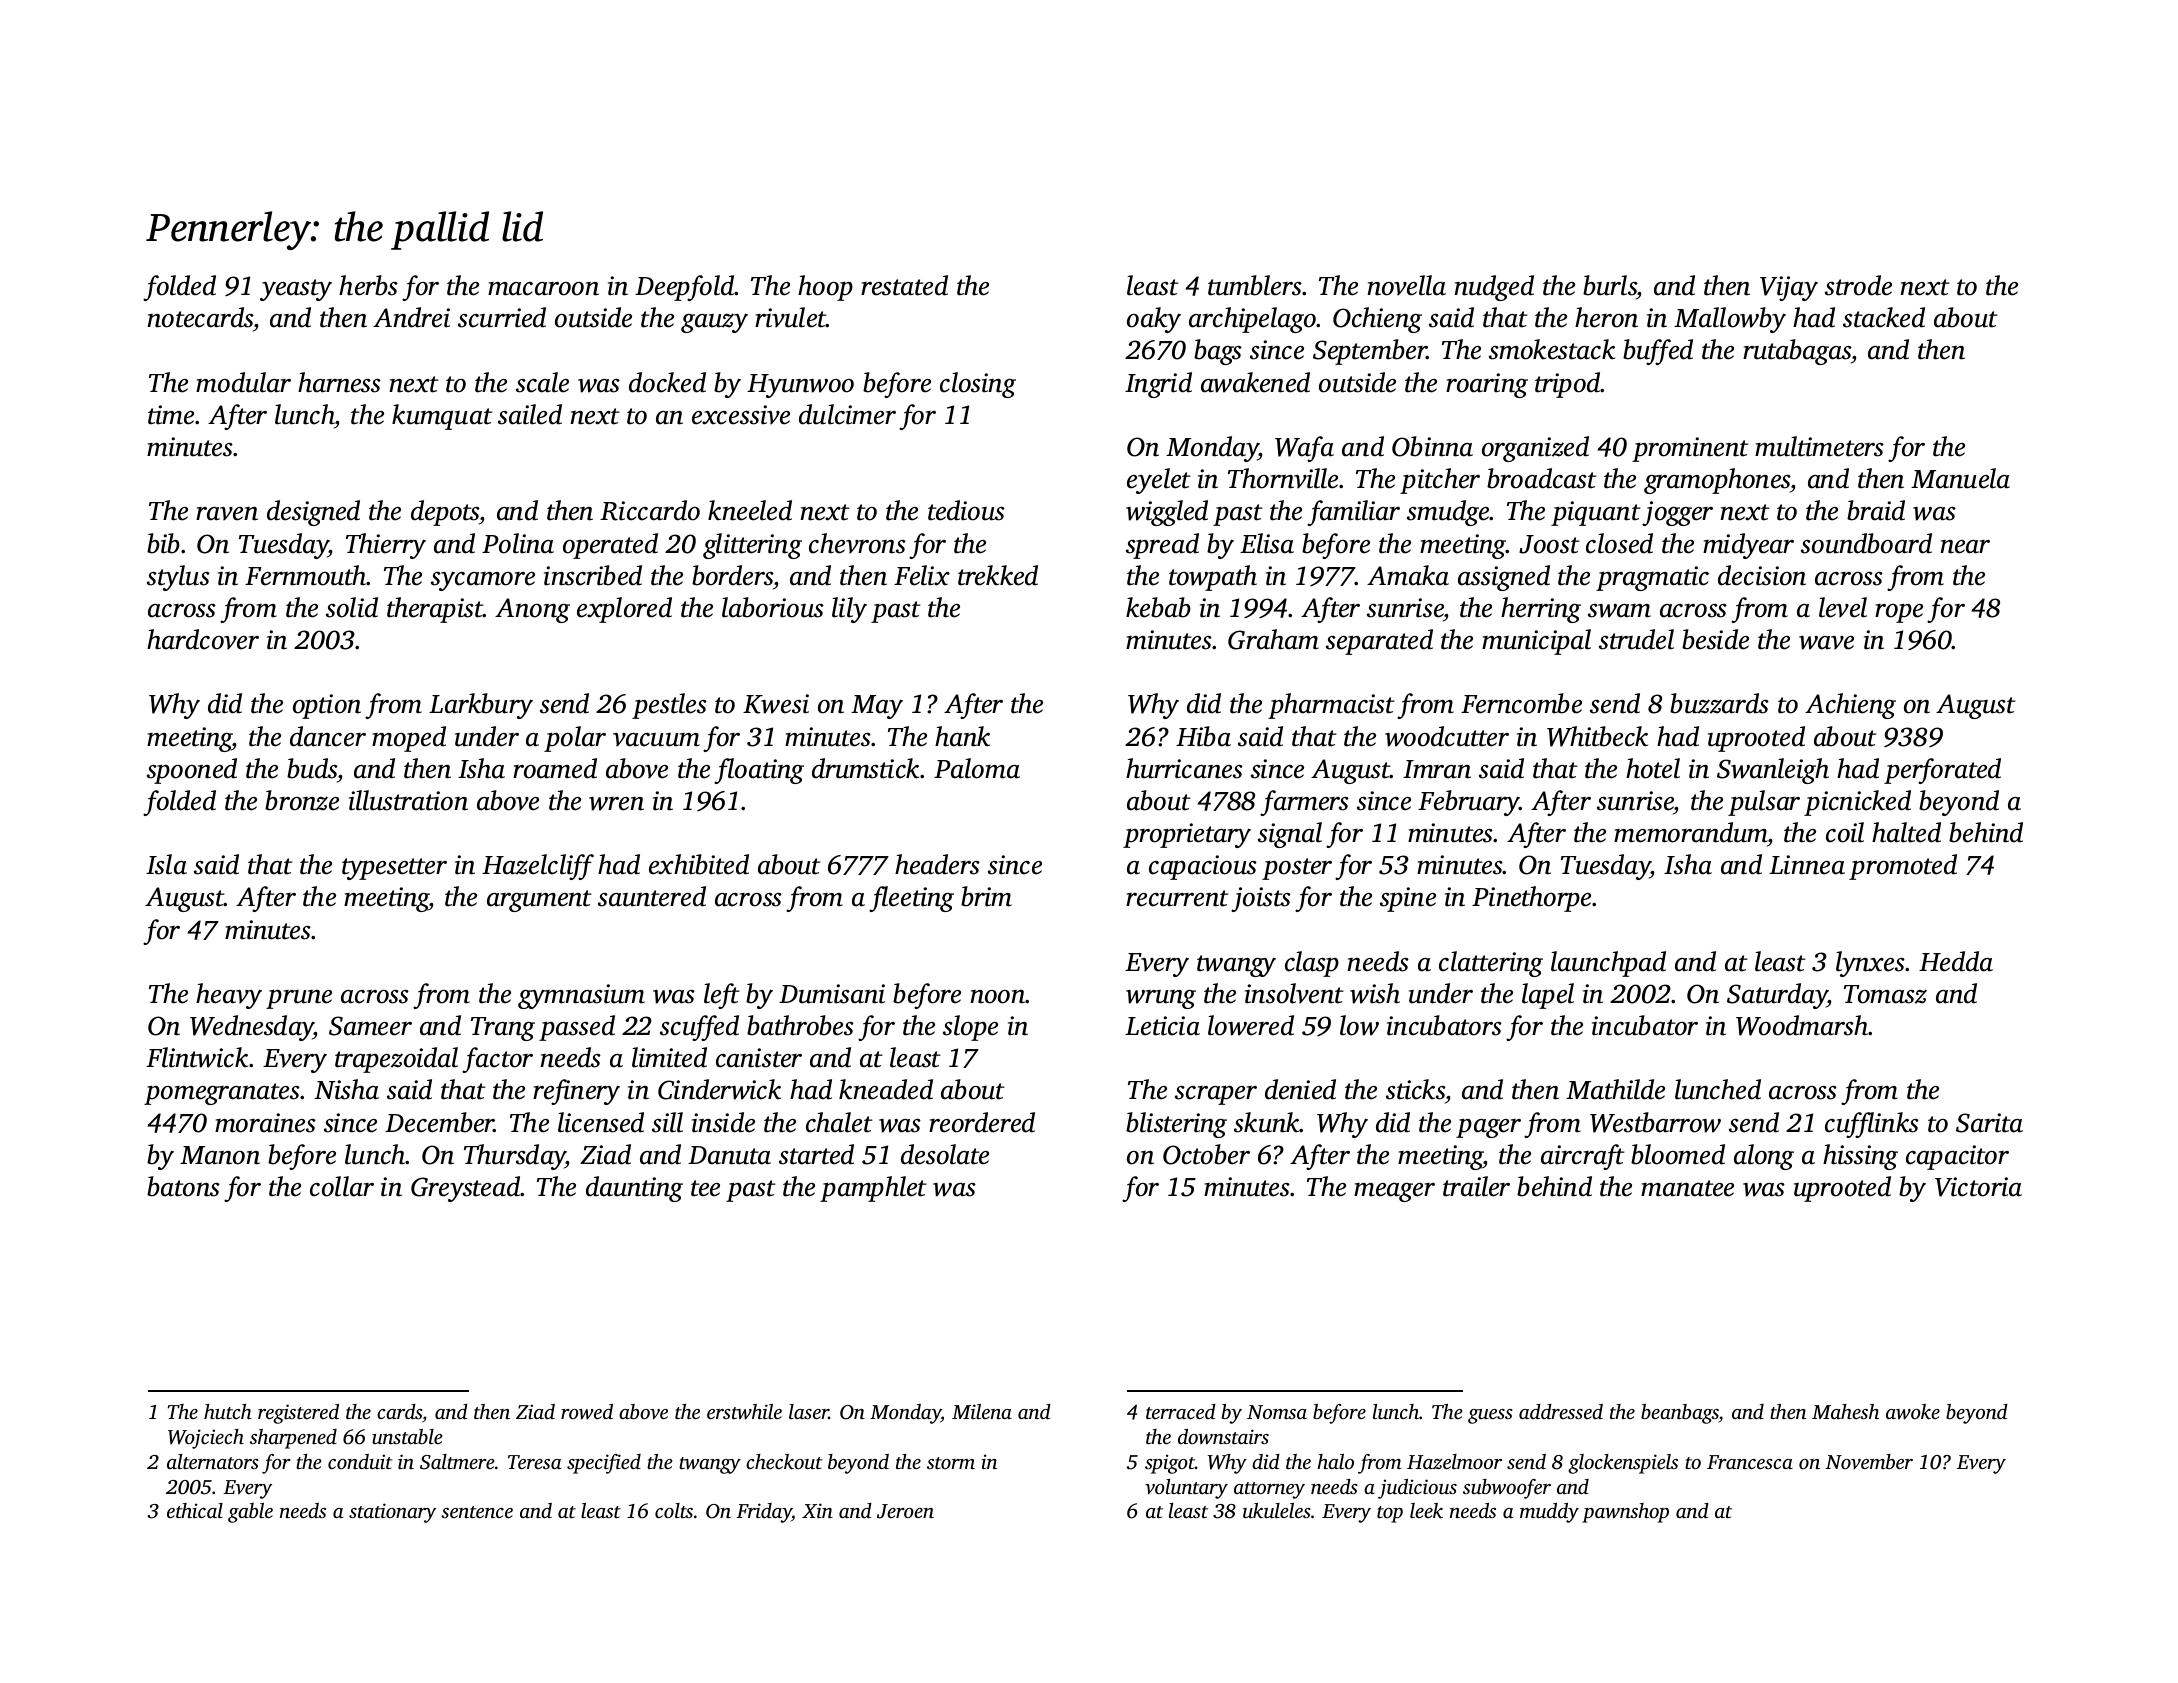 The width and height of the screenshot is (2178, 1683). I want to click on sentence, so click(477, 1512).
